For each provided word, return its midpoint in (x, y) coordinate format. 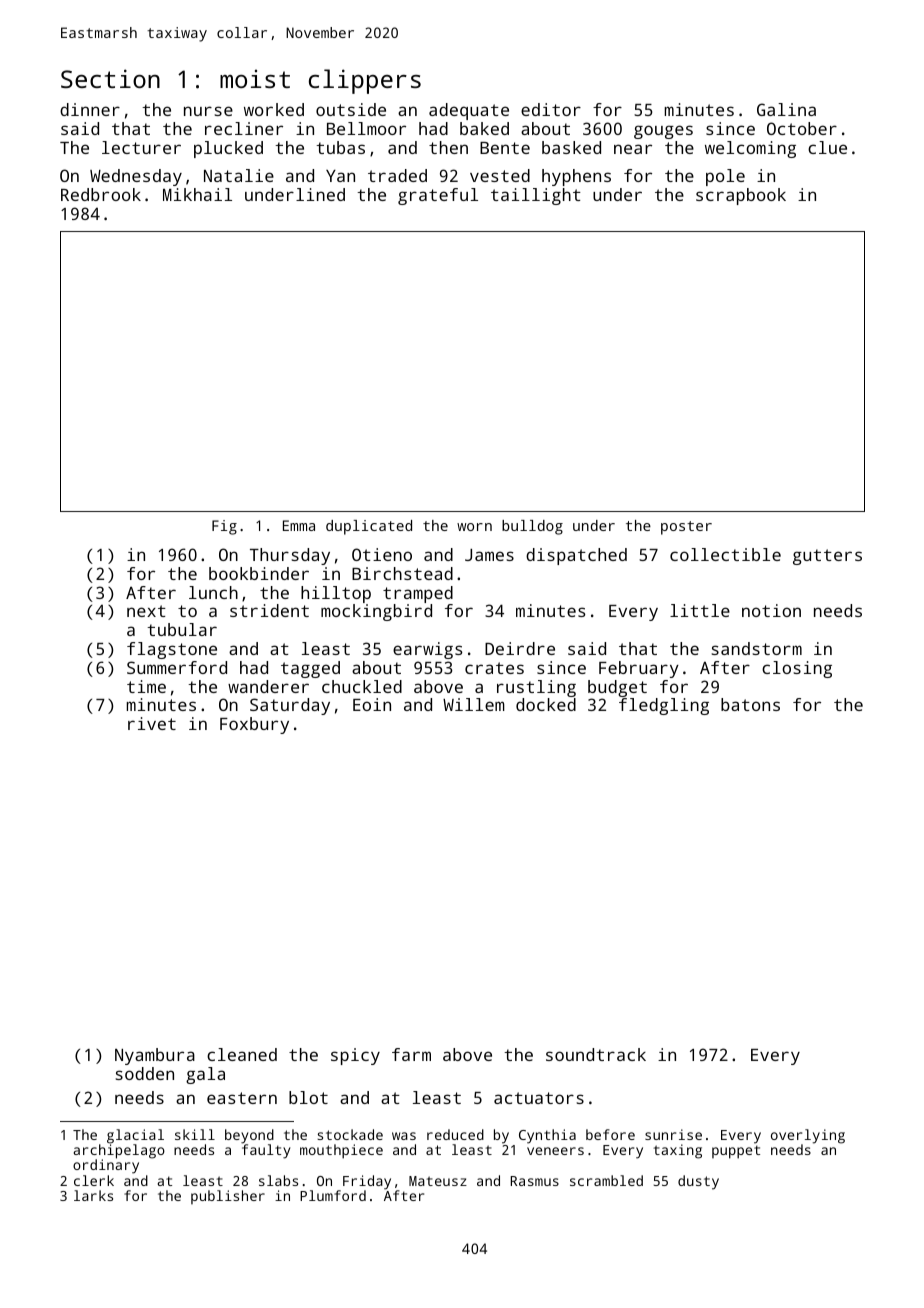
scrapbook (741, 196)
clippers (365, 81)
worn (474, 527)
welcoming (750, 149)
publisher (228, 1197)
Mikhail (197, 194)
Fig (224, 527)
